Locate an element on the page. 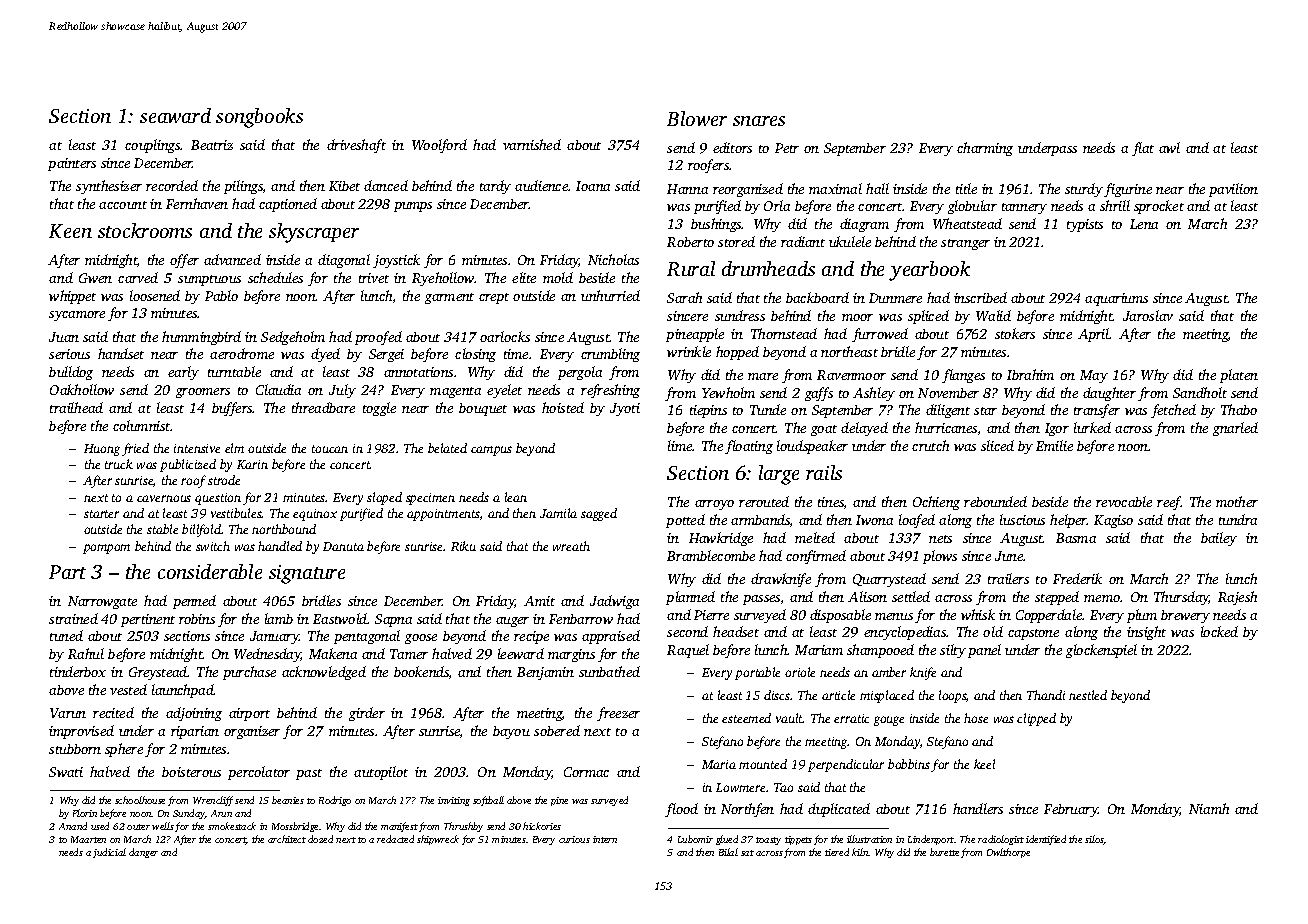  songbooks is located at coordinates (259, 118).
